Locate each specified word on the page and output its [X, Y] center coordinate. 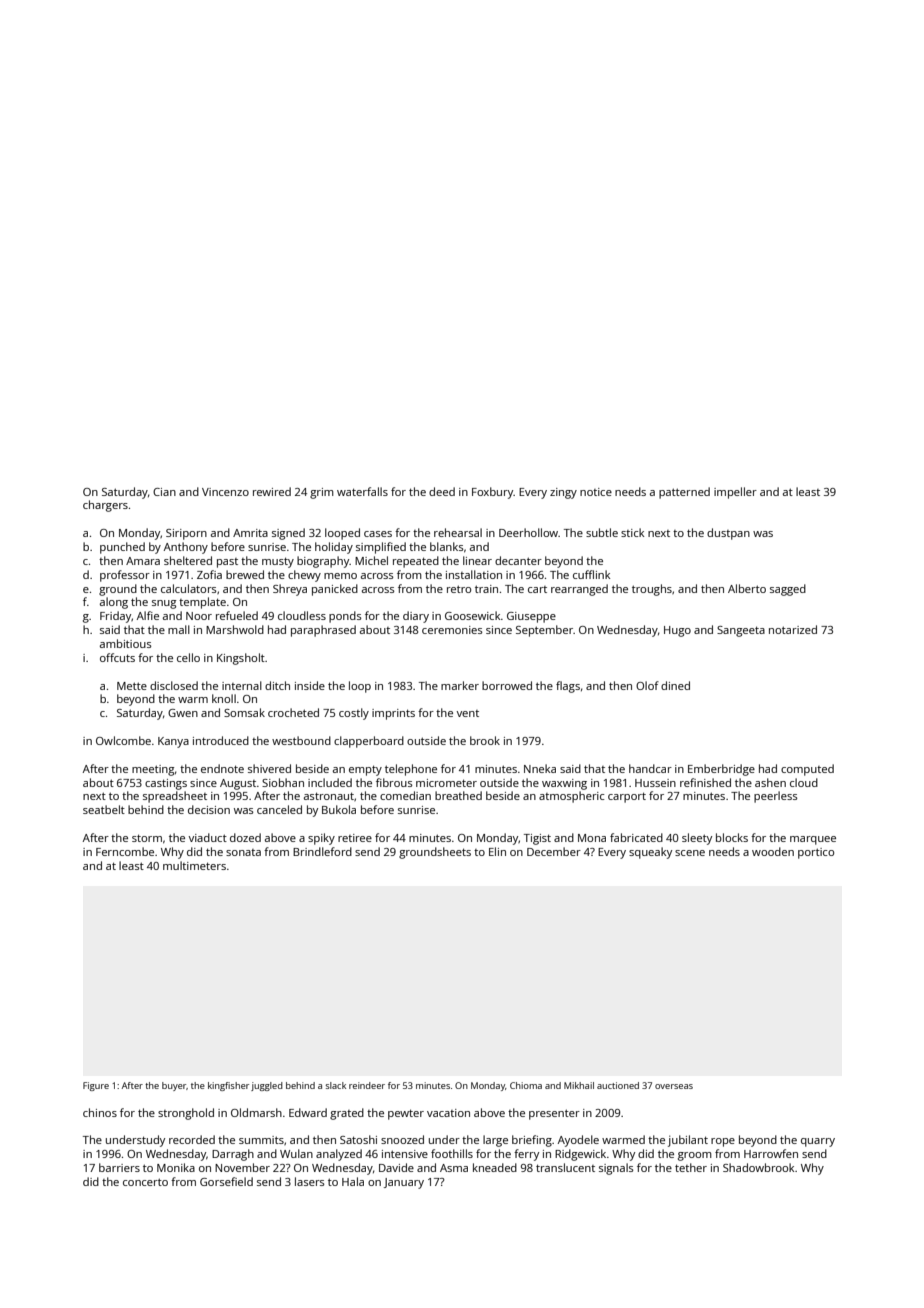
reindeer [367, 1085]
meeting [153, 770]
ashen [770, 782]
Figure [96, 1086]
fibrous [394, 782]
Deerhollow [528, 532]
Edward [308, 1112]
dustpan [728, 534]
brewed [245, 574]
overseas [674, 1086]
